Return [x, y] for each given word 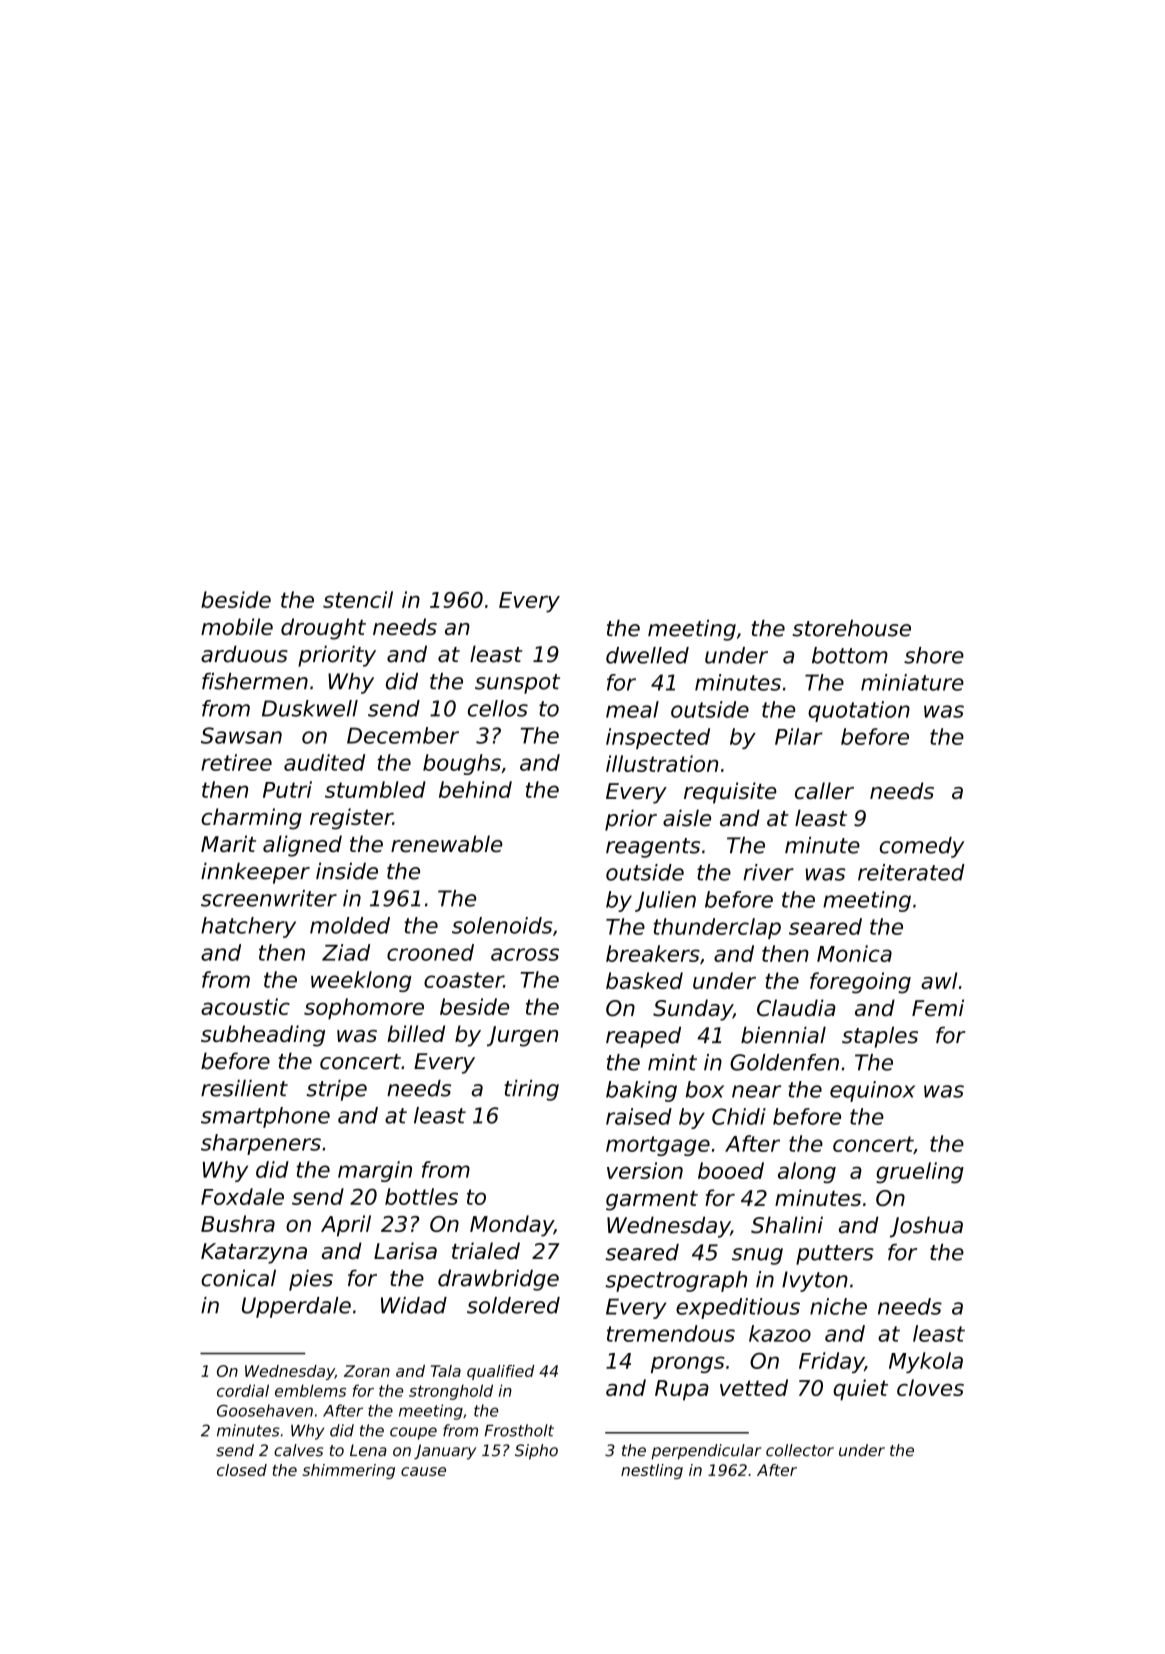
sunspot [517, 684]
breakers [653, 953]
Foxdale [242, 1196]
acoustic [245, 1006]
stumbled [375, 789]
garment [652, 1201]
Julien [665, 901]
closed [242, 1470]
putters [835, 1255]
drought [323, 629]
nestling [652, 1471]
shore [934, 655]
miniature [912, 682]
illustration [662, 763]
